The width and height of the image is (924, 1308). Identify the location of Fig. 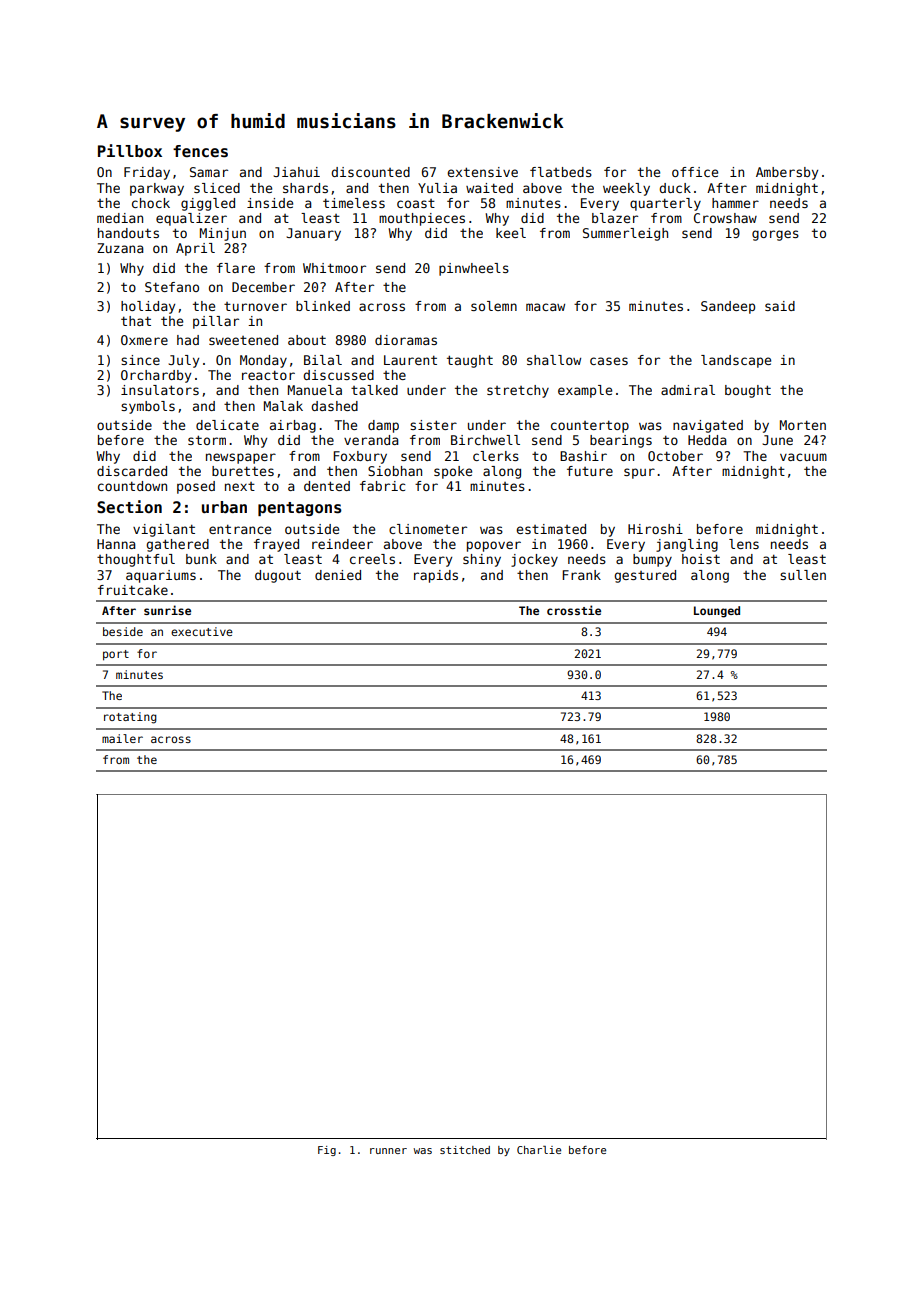
(327, 1151).
